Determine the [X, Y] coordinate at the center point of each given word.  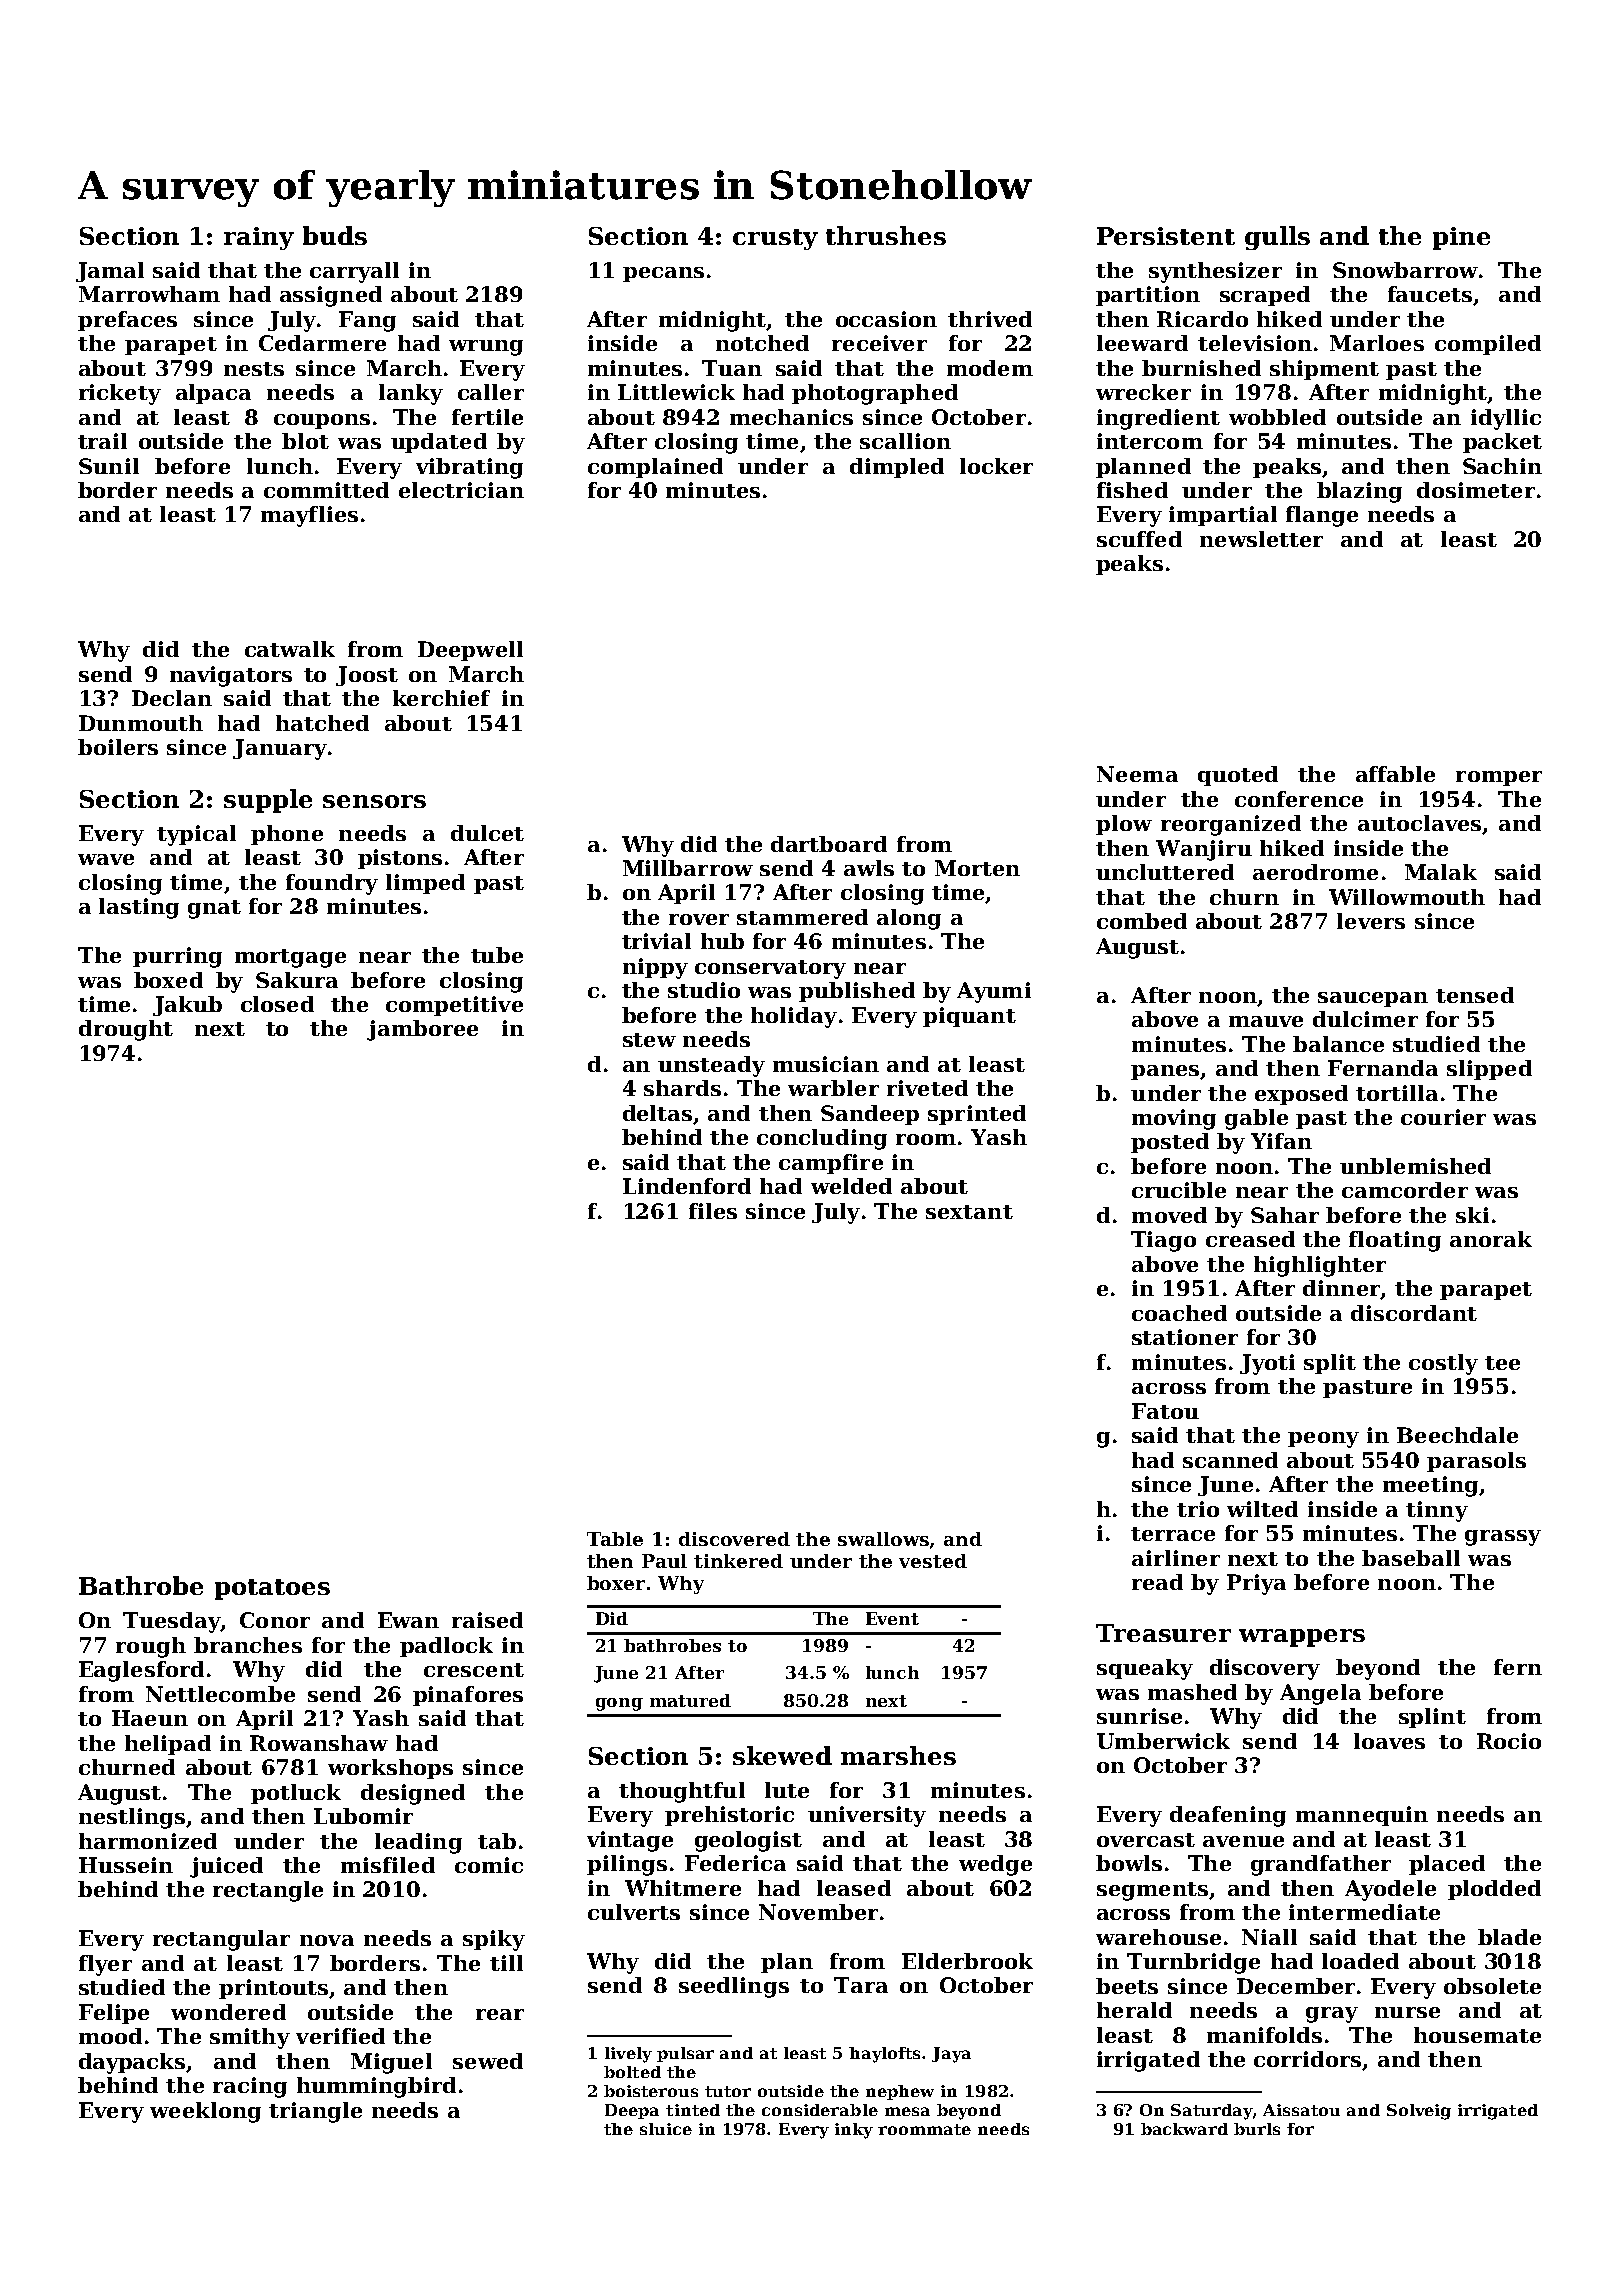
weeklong [205, 2112]
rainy [259, 238]
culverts [634, 1912]
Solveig [1419, 2112]
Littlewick [676, 392]
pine [1461, 238]
